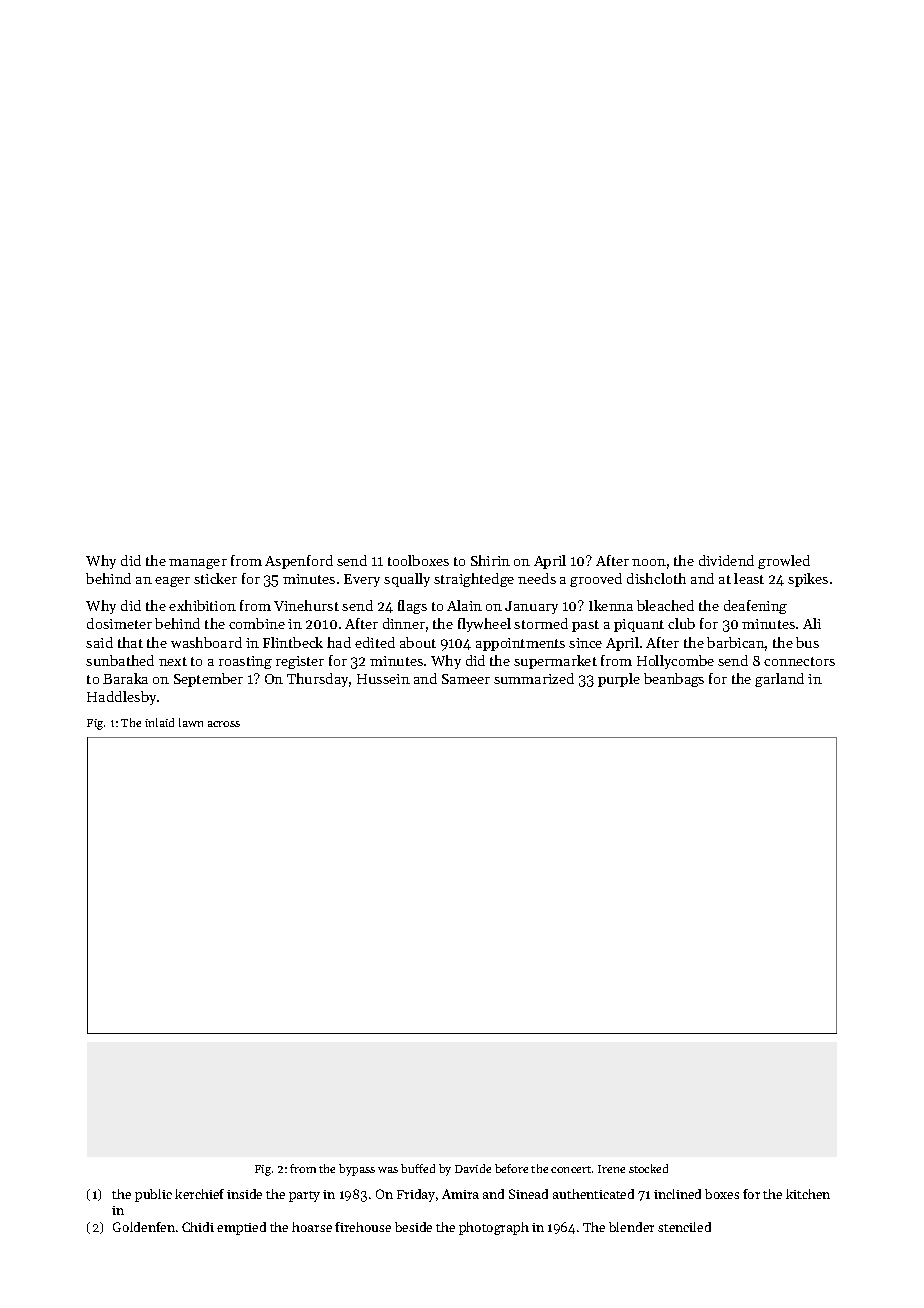  Describe the element at coordinates (534, 678) in the document. I see `summarized` at that location.
